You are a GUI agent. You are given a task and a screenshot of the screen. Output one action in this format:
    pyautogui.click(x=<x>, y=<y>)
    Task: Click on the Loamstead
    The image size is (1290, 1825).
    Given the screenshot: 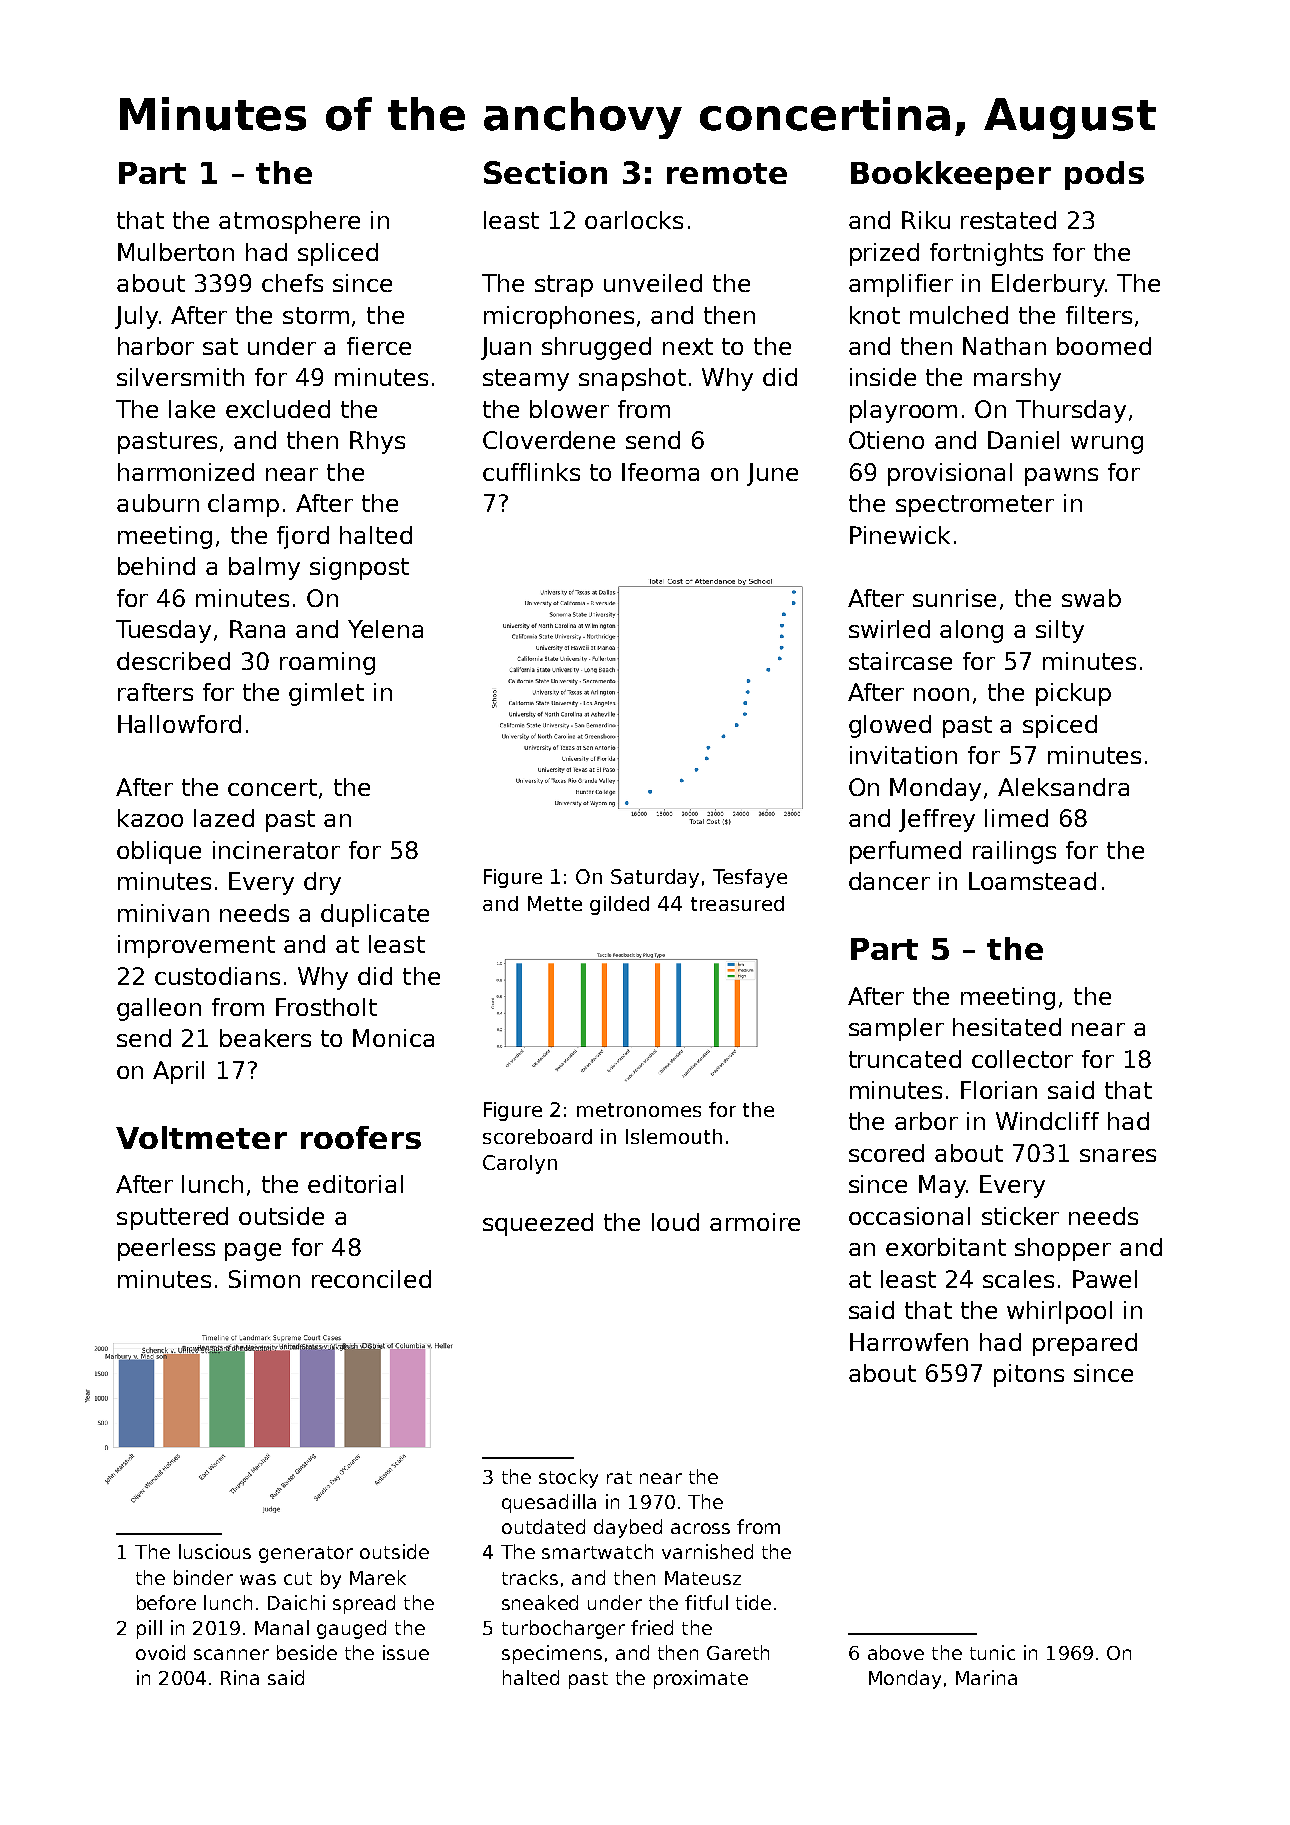 What is the action you would take?
    pyautogui.click(x=1032, y=881)
